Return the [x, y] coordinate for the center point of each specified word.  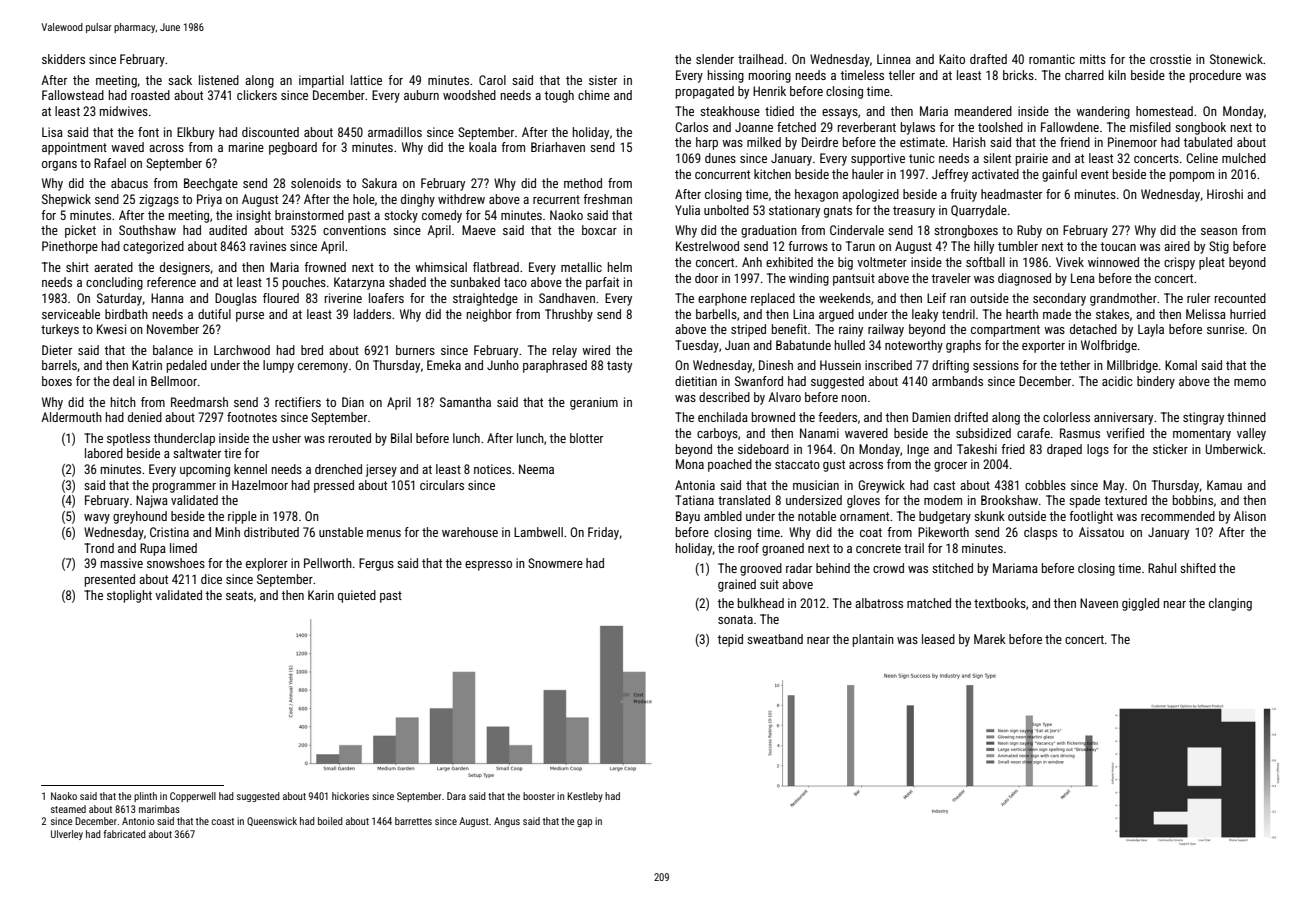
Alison [1250, 516]
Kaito [952, 59]
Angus [507, 822]
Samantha [465, 402]
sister [603, 80]
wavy [97, 519]
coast [223, 821]
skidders [63, 59]
